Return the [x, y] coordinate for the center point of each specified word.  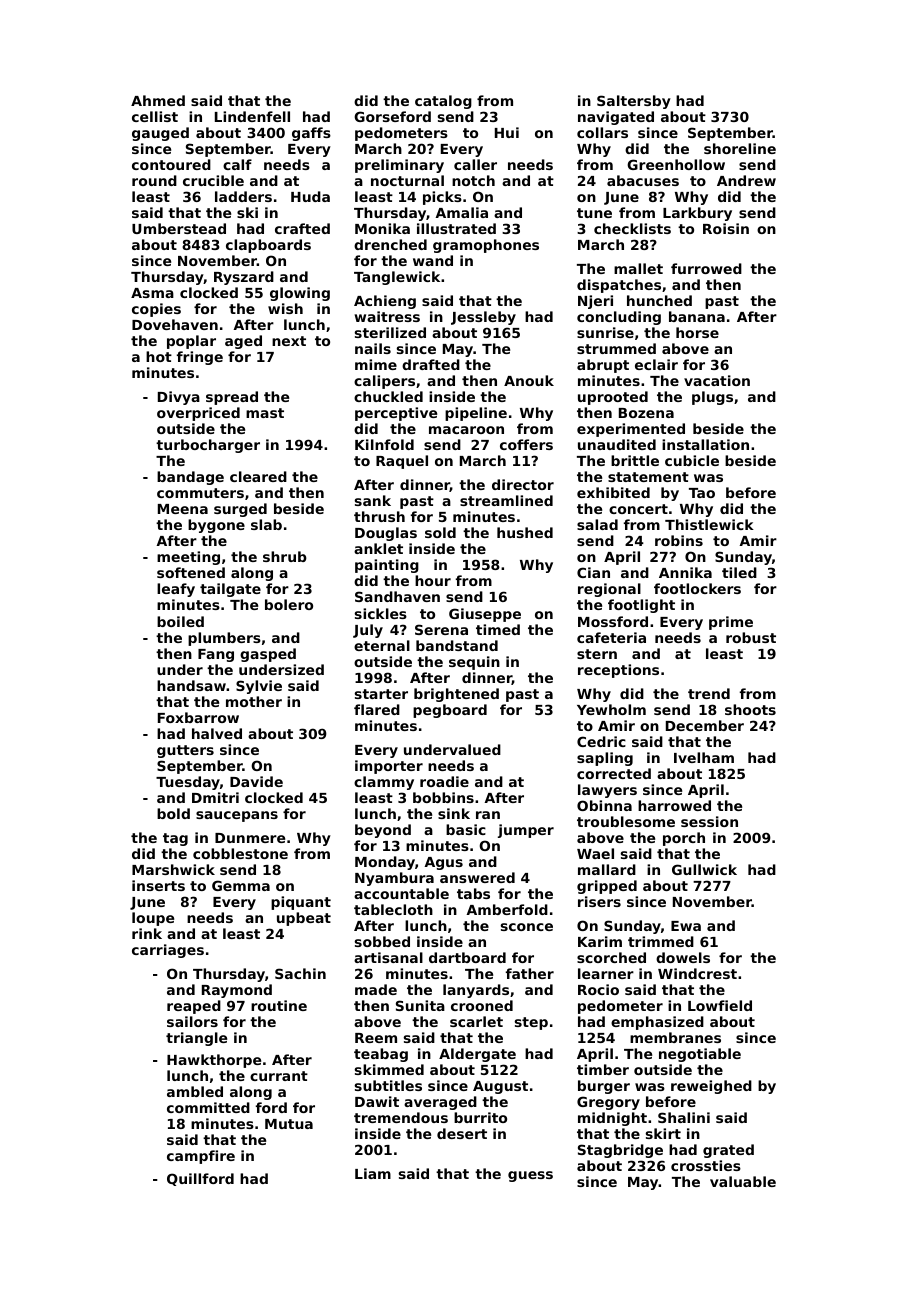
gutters [185, 751]
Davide [256, 781]
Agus [443, 863]
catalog [443, 102]
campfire [201, 1157]
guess [530, 1176]
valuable [743, 1181]
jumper [526, 831]
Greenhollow [676, 164]
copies [156, 310]
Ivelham [704, 757]
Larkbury [697, 214]
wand [433, 260]
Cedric [601, 741]
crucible [213, 180]
